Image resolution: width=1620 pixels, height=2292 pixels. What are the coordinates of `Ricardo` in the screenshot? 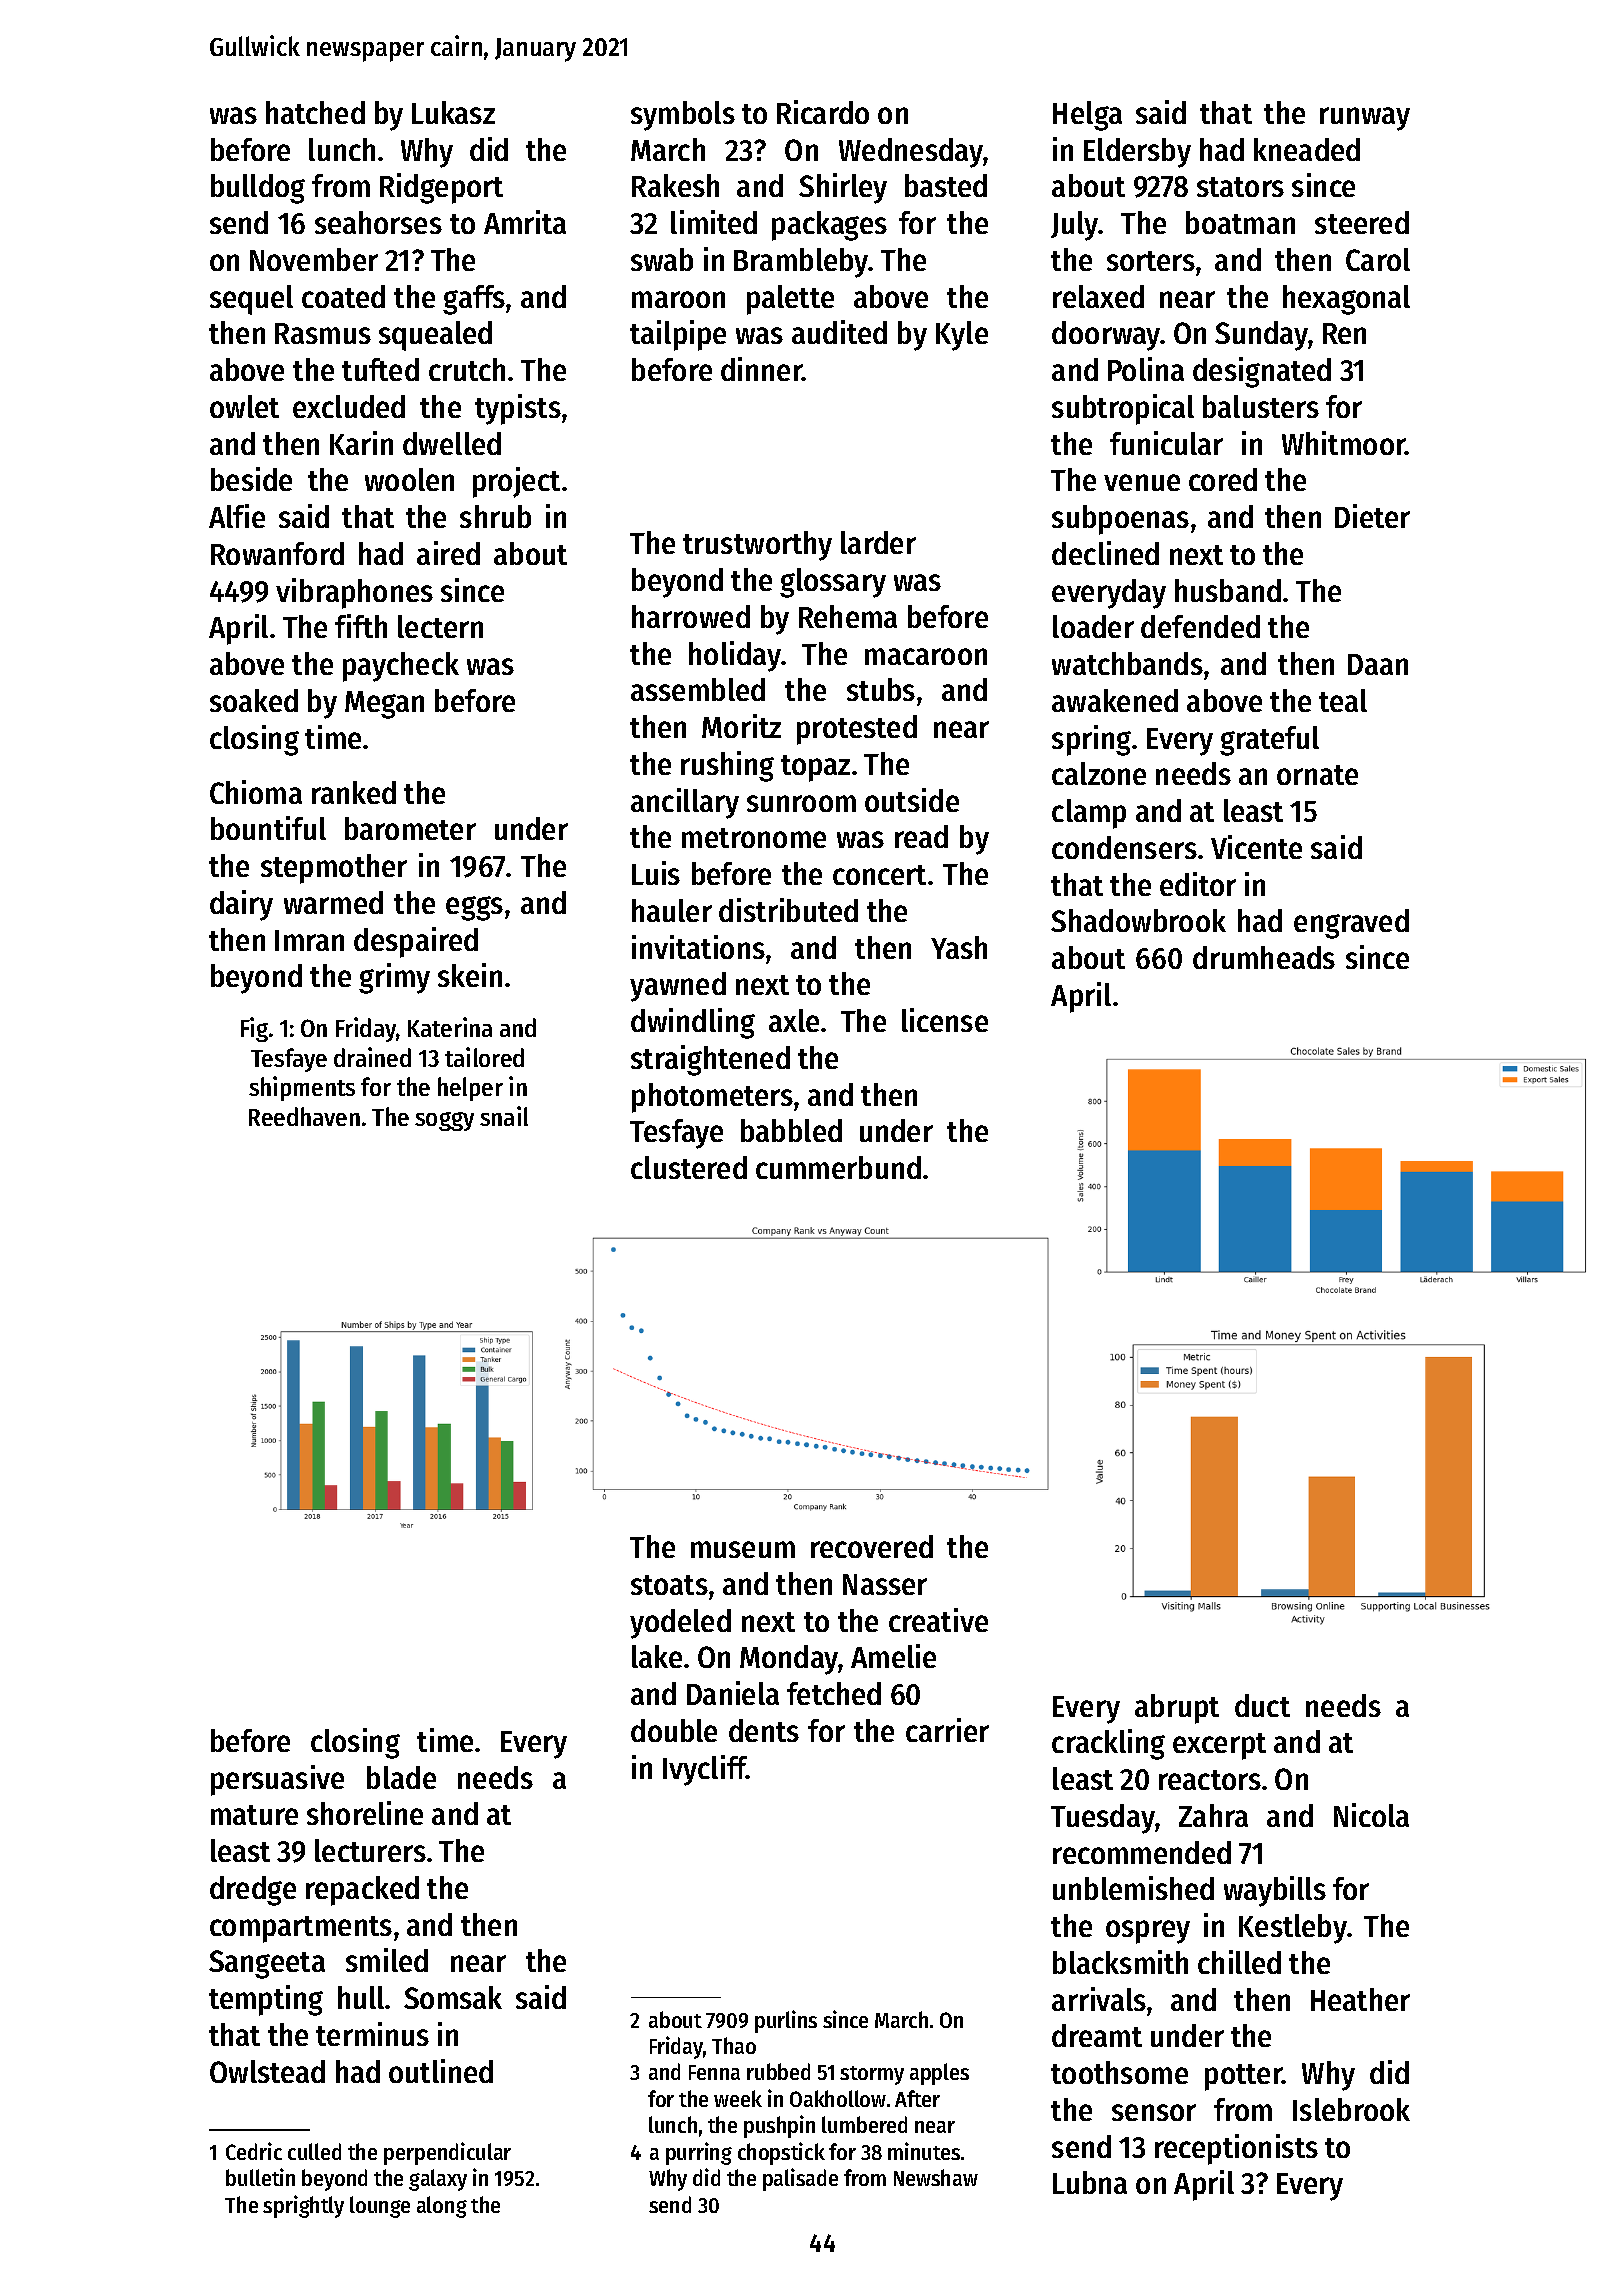 It's located at (823, 112).
